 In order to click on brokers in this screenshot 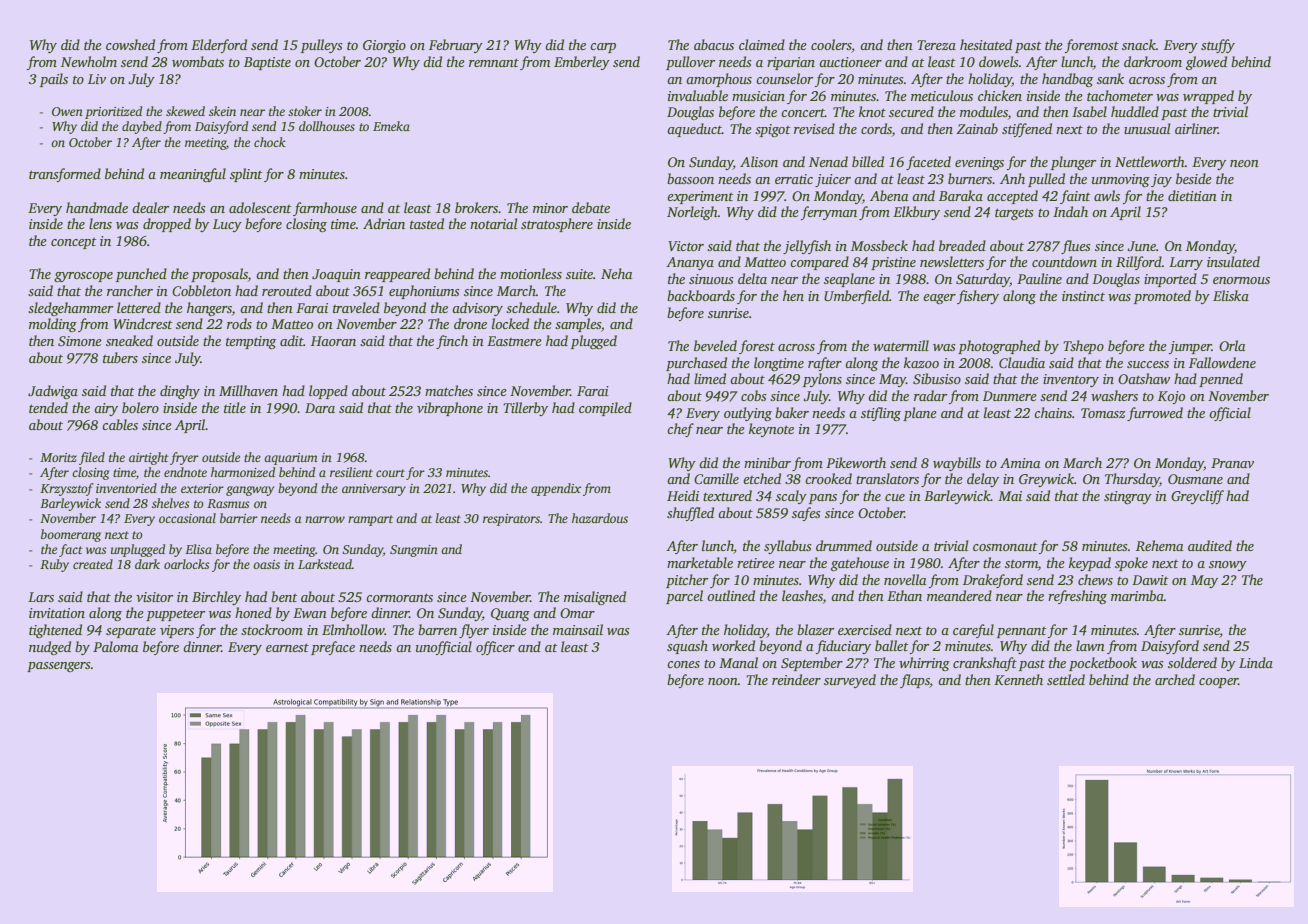, I will do `click(476, 207)`.
